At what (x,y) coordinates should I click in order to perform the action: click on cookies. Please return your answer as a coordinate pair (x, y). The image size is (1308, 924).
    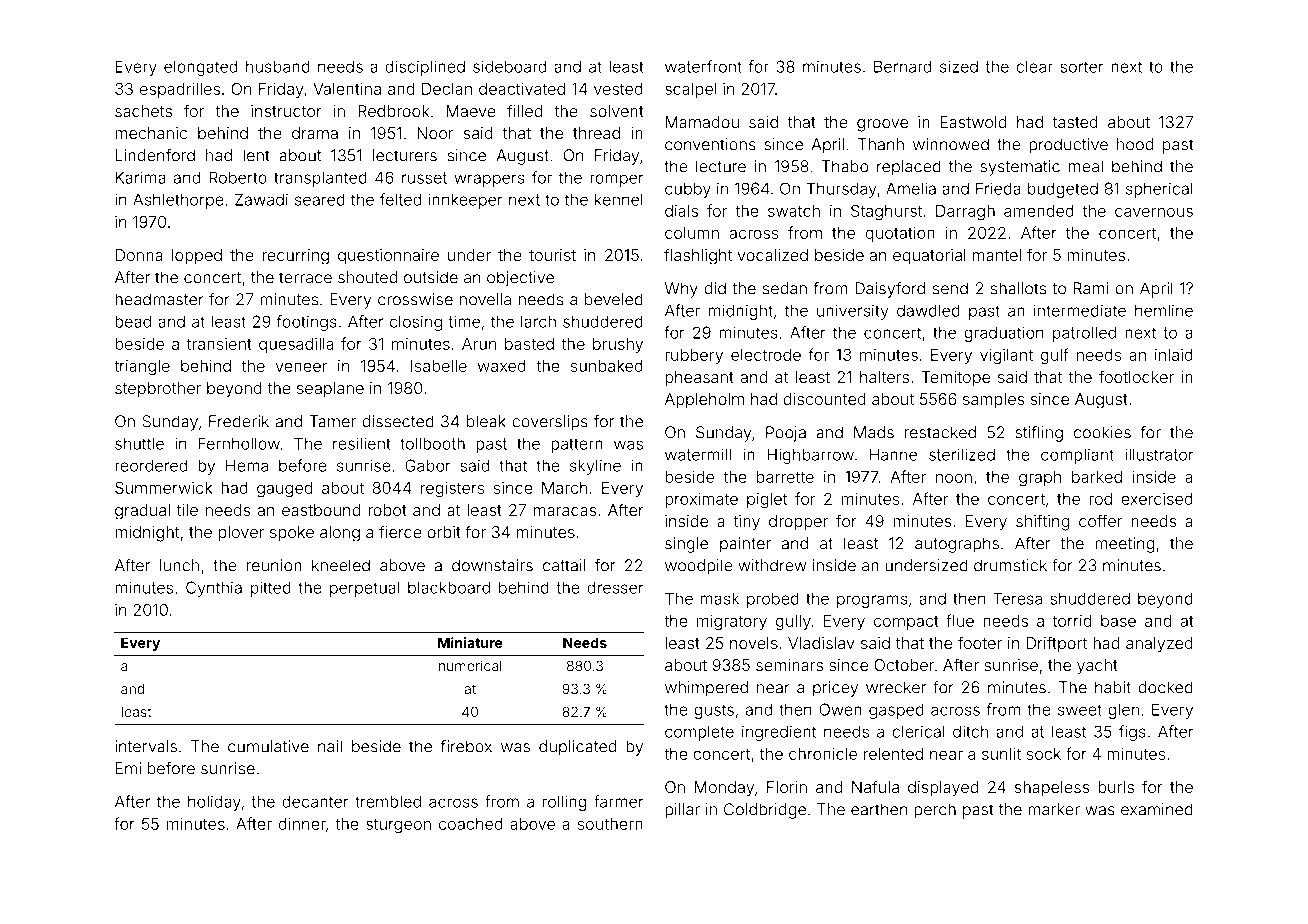
    Looking at the image, I should click on (1102, 432).
